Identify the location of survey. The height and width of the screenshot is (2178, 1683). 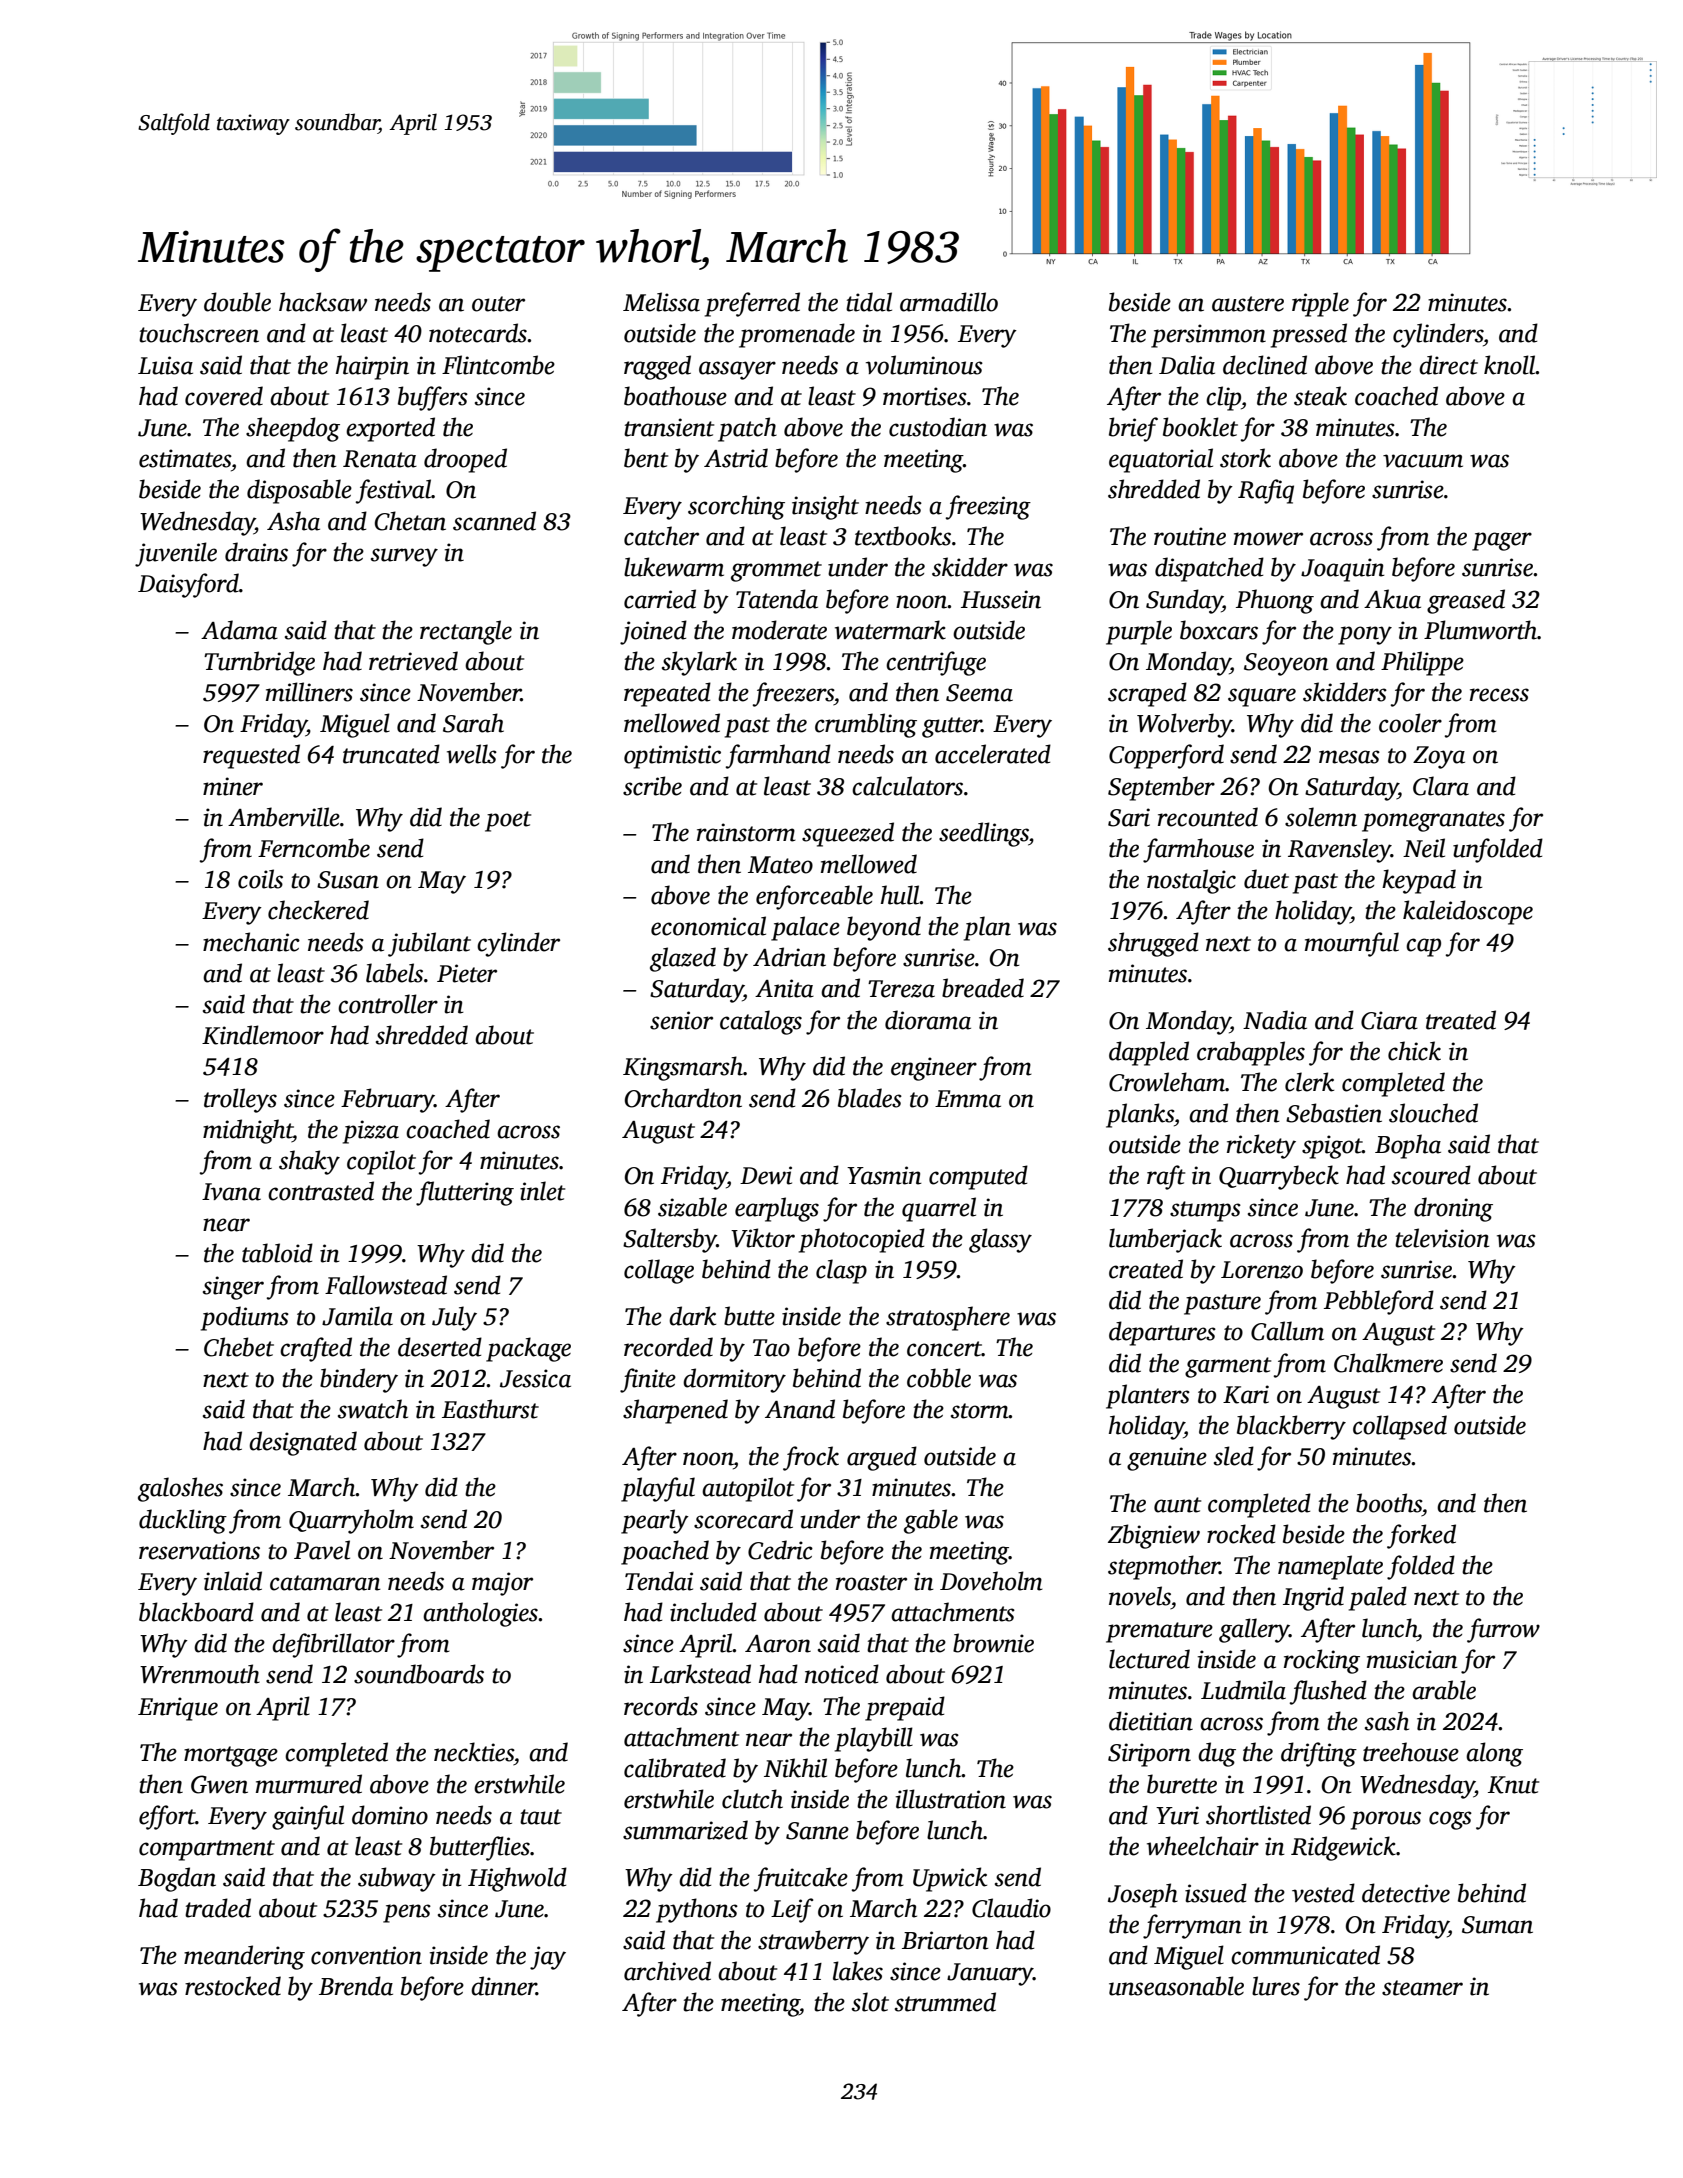
(404, 557).
